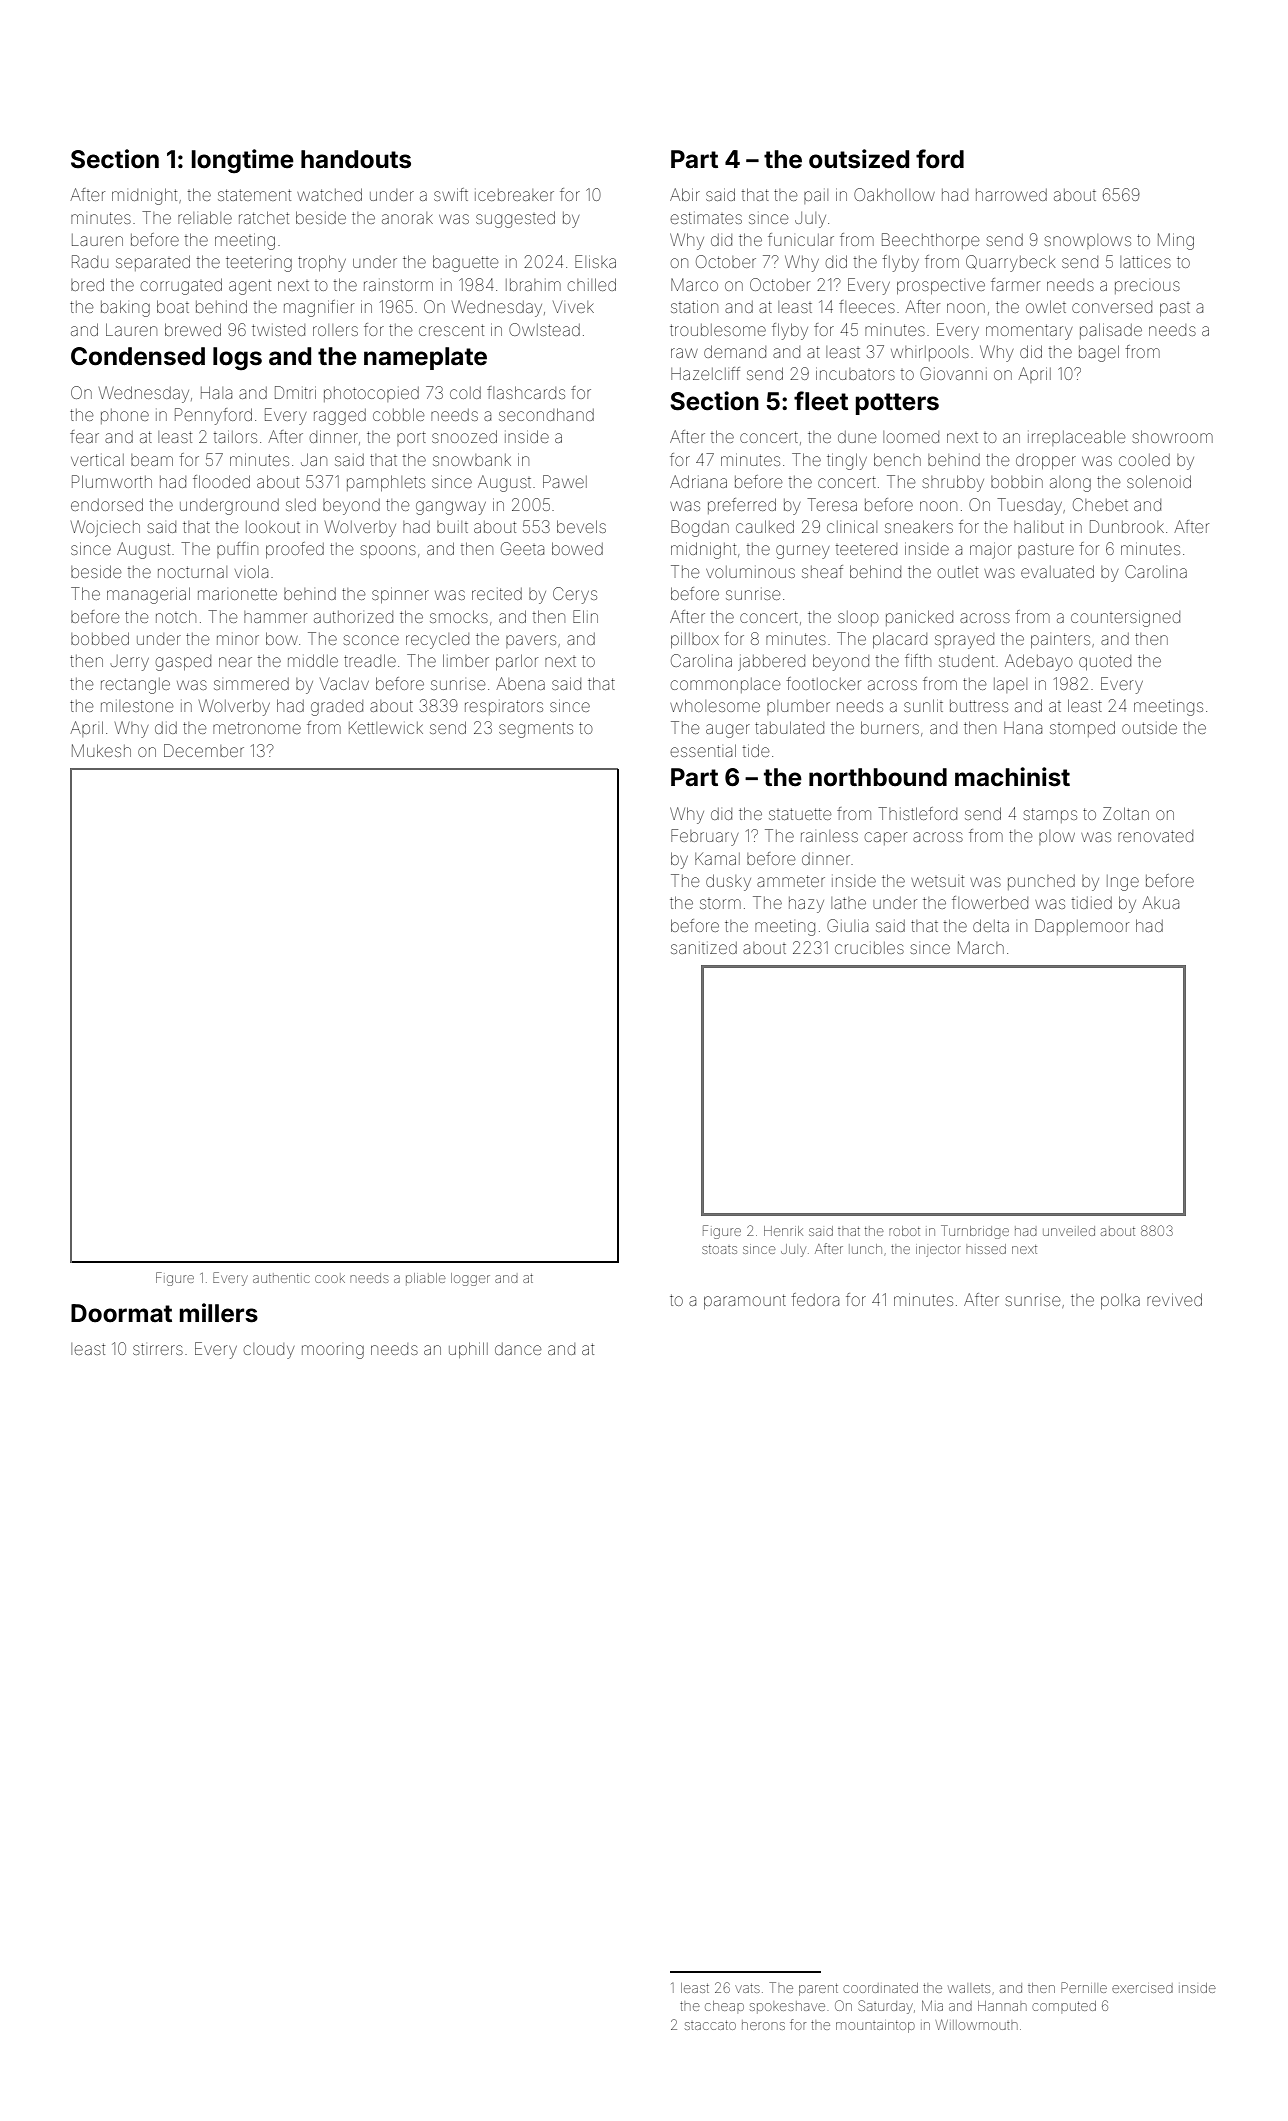 The height and width of the screenshot is (2121, 1288). What do you see at coordinates (710, 2025) in the screenshot?
I see `staccato` at bounding box center [710, 2025].
